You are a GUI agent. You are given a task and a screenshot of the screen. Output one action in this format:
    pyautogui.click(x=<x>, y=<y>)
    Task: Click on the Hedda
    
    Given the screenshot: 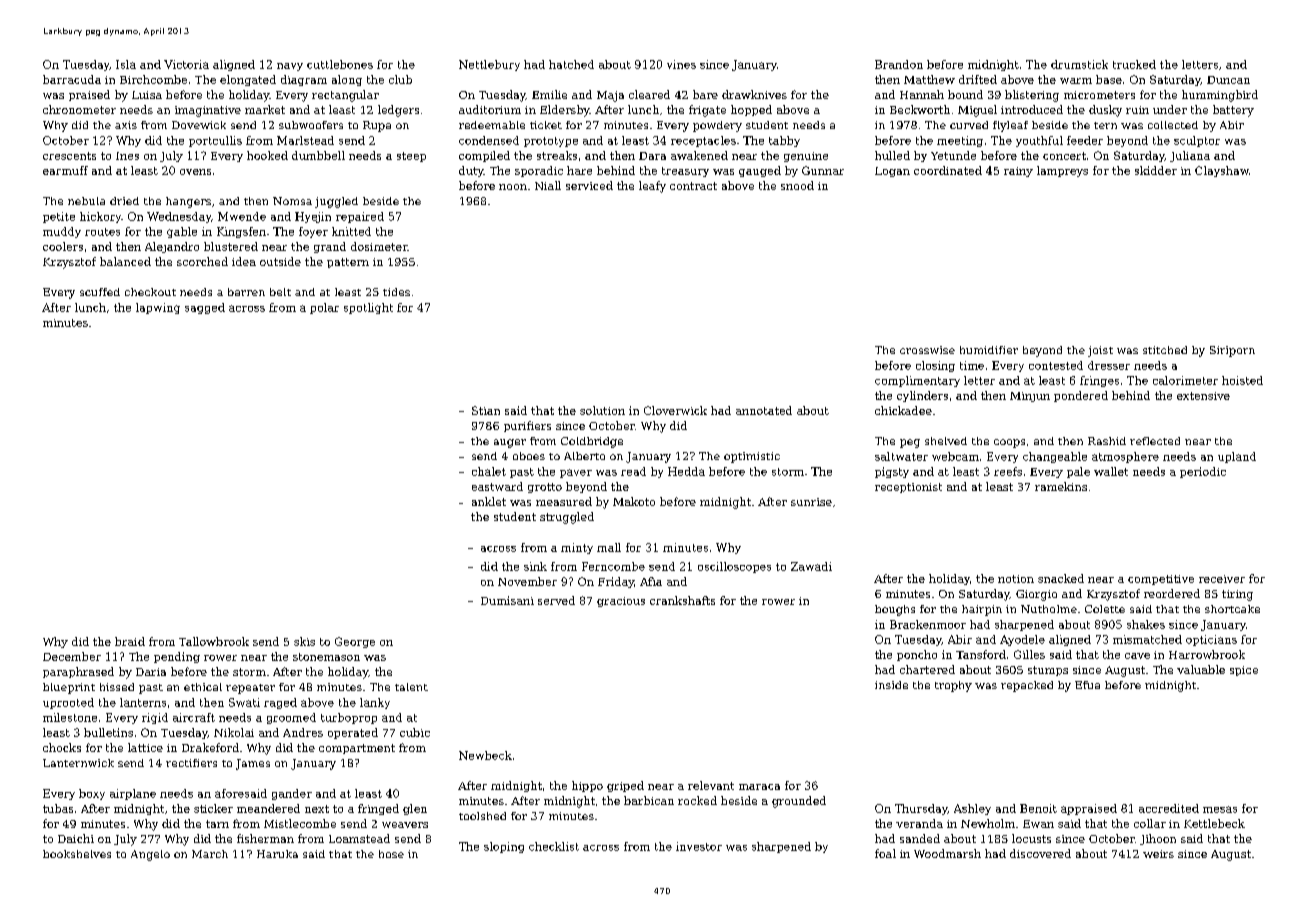 What is the action you would take?
    pyautogui.click(x=686, y=471)
